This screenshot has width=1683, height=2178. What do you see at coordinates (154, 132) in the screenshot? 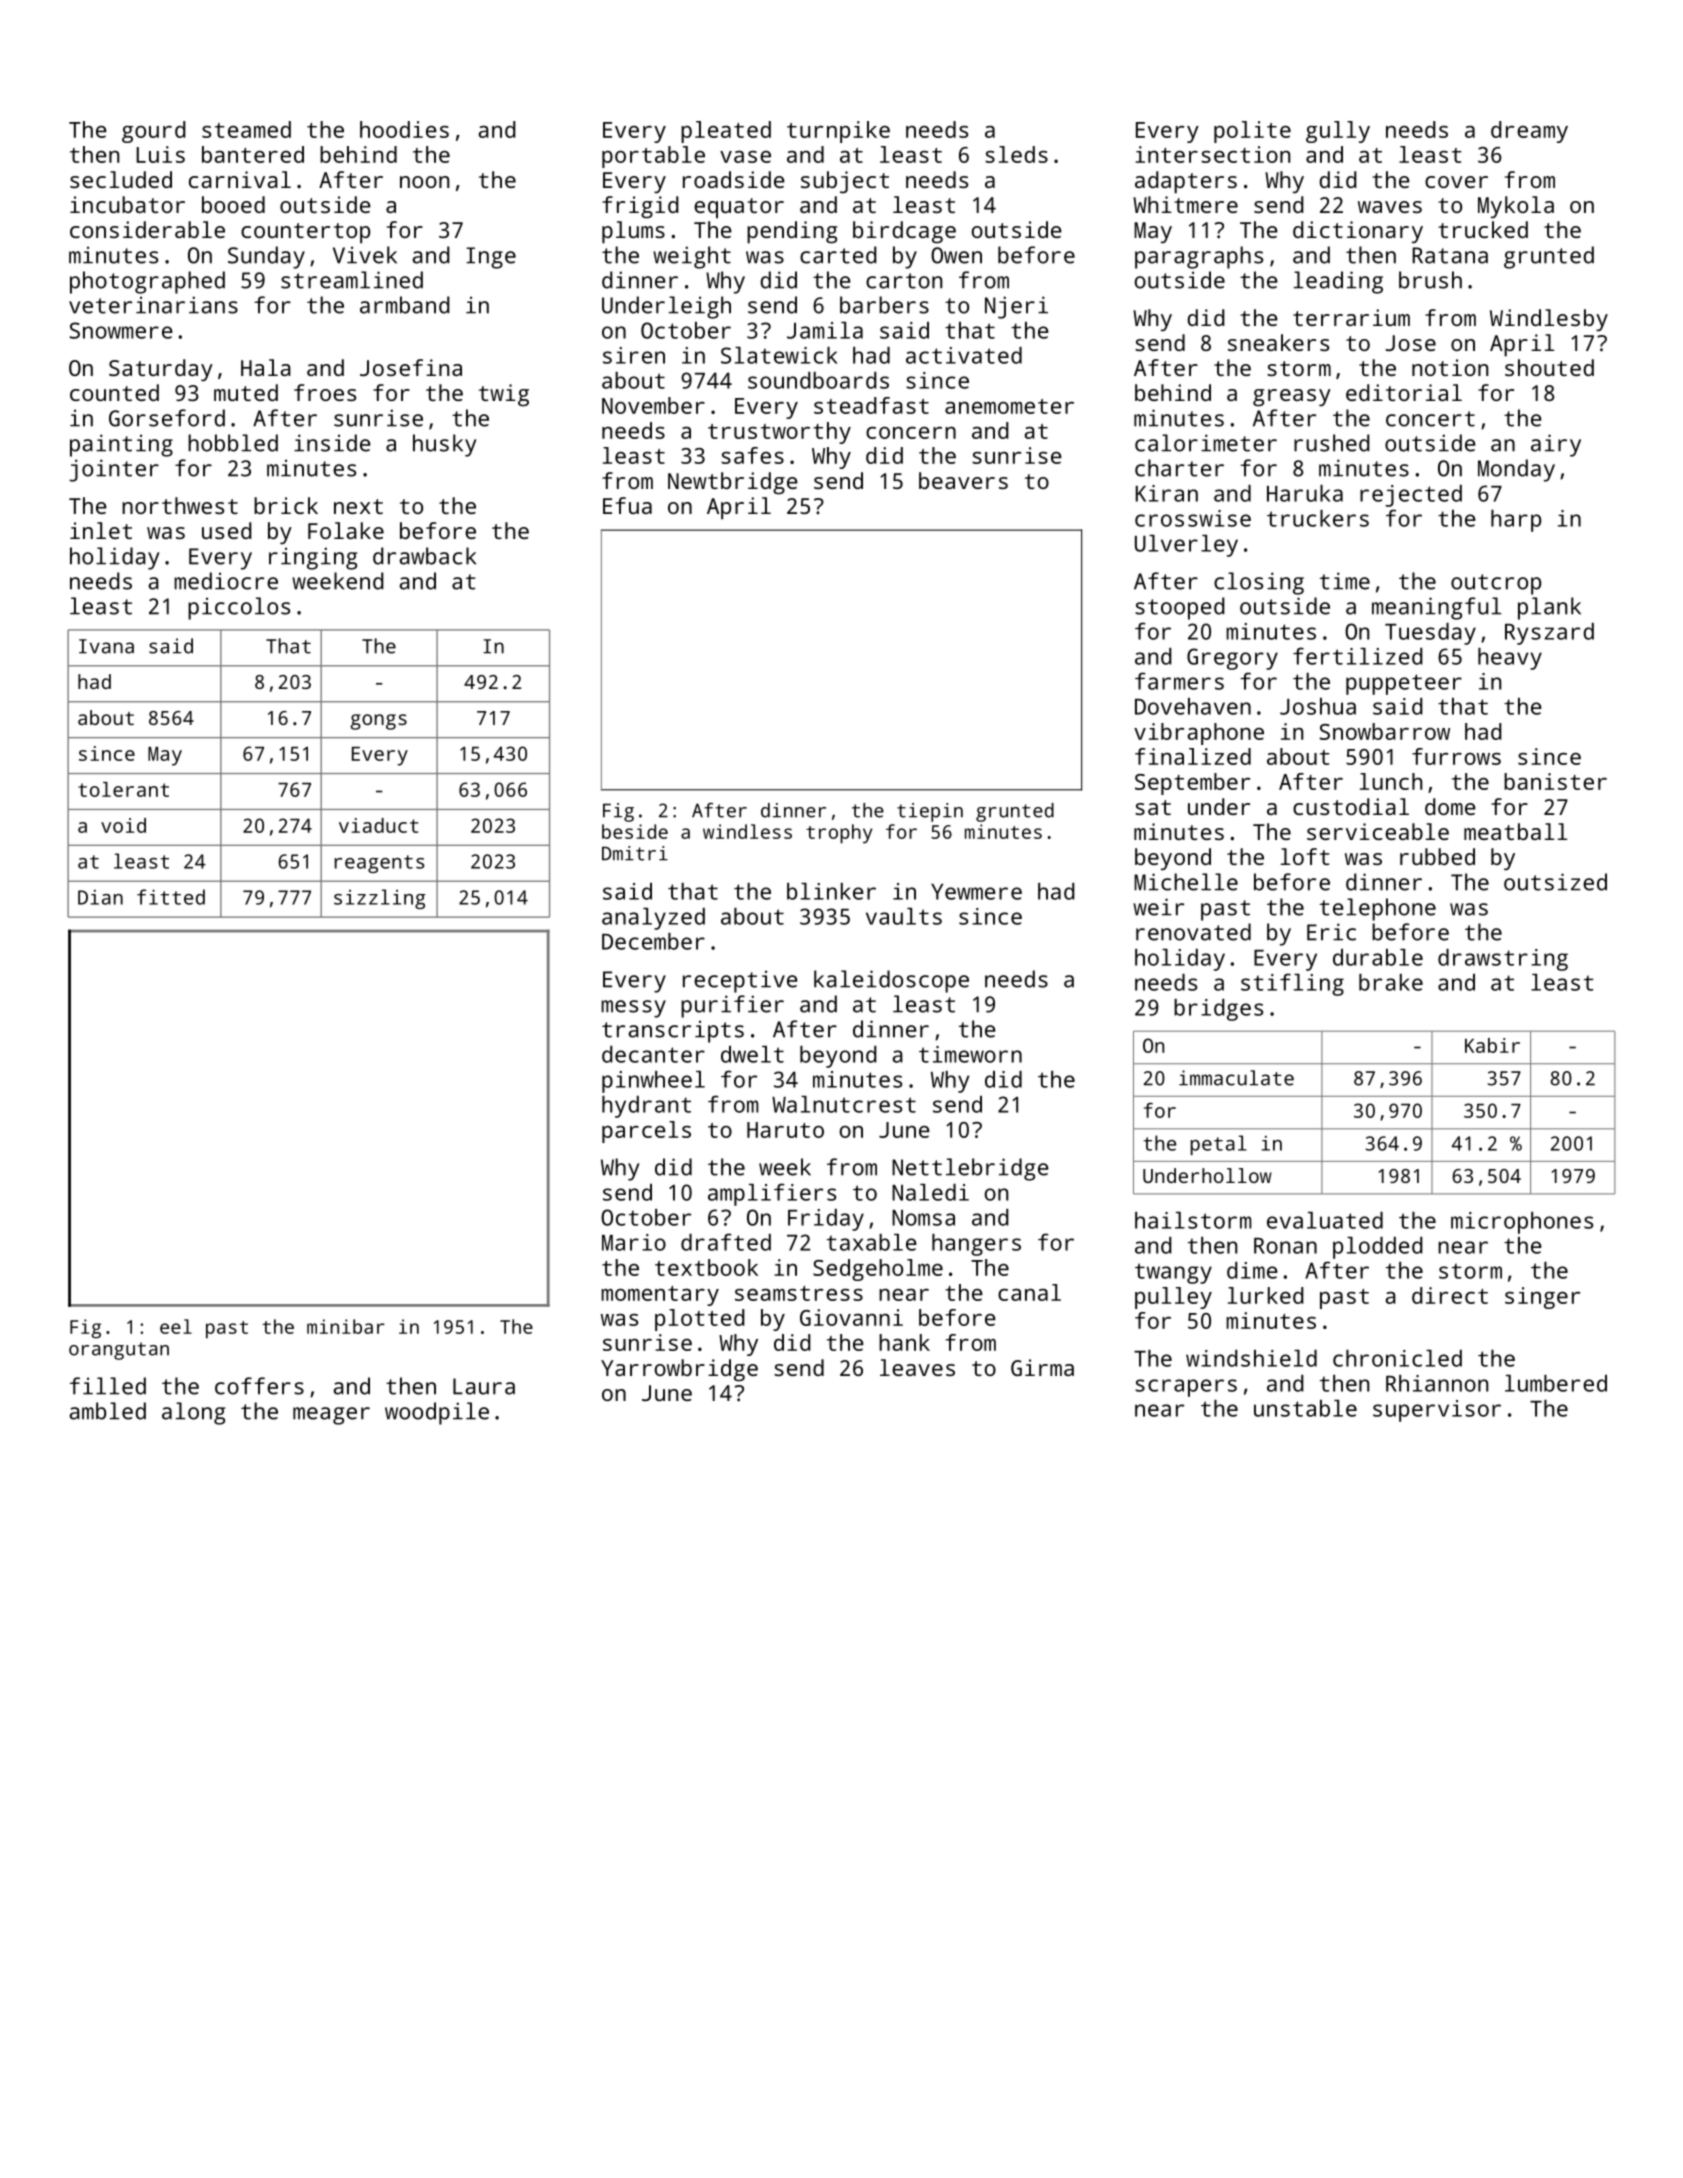
I see `gourd` at bounding box center [154, 132].
